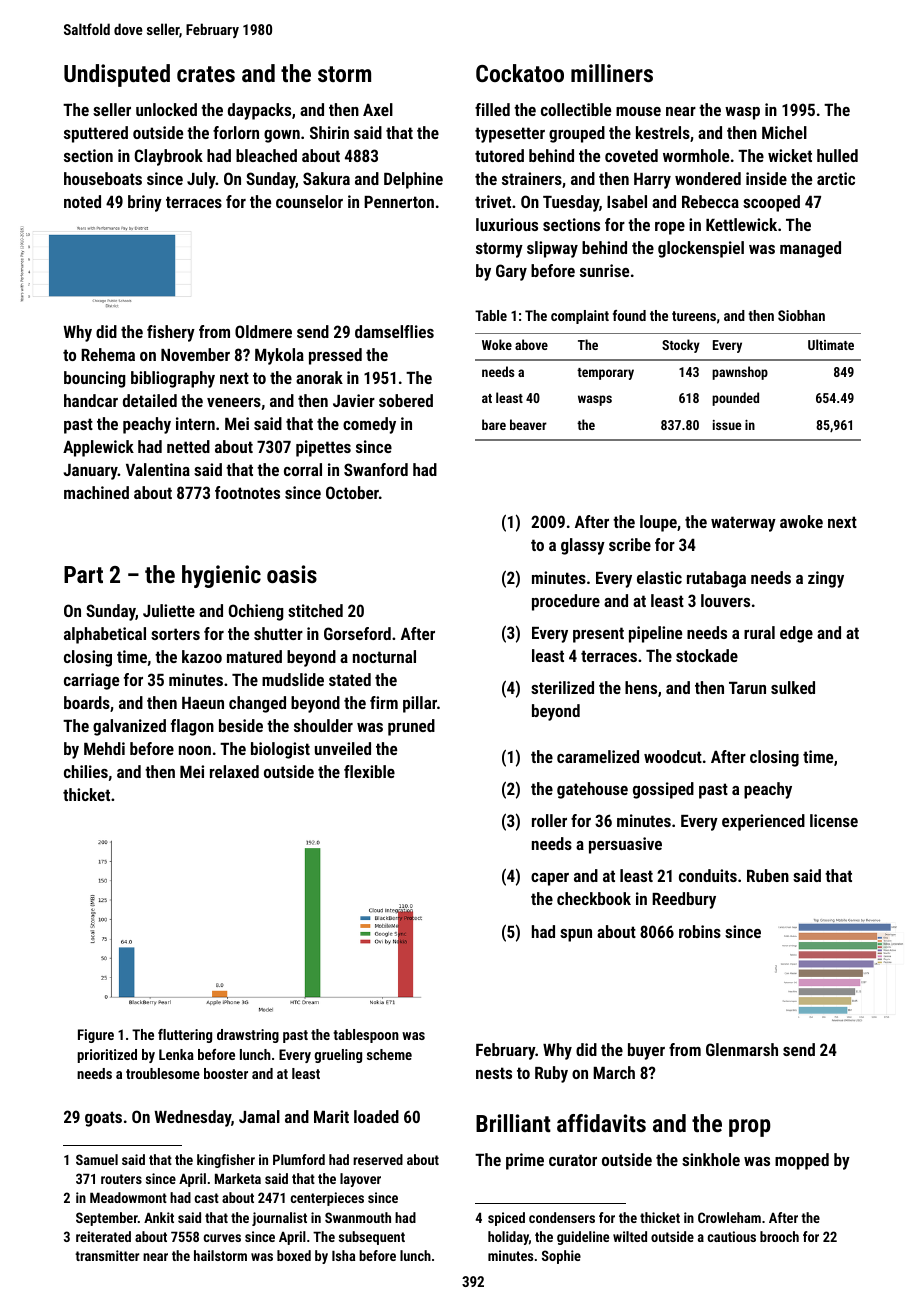 The width and height of the screenshot is (924, 1314). Describe the element at coordinates (384, 702) in the screenshot. I see `firm` at that location.
